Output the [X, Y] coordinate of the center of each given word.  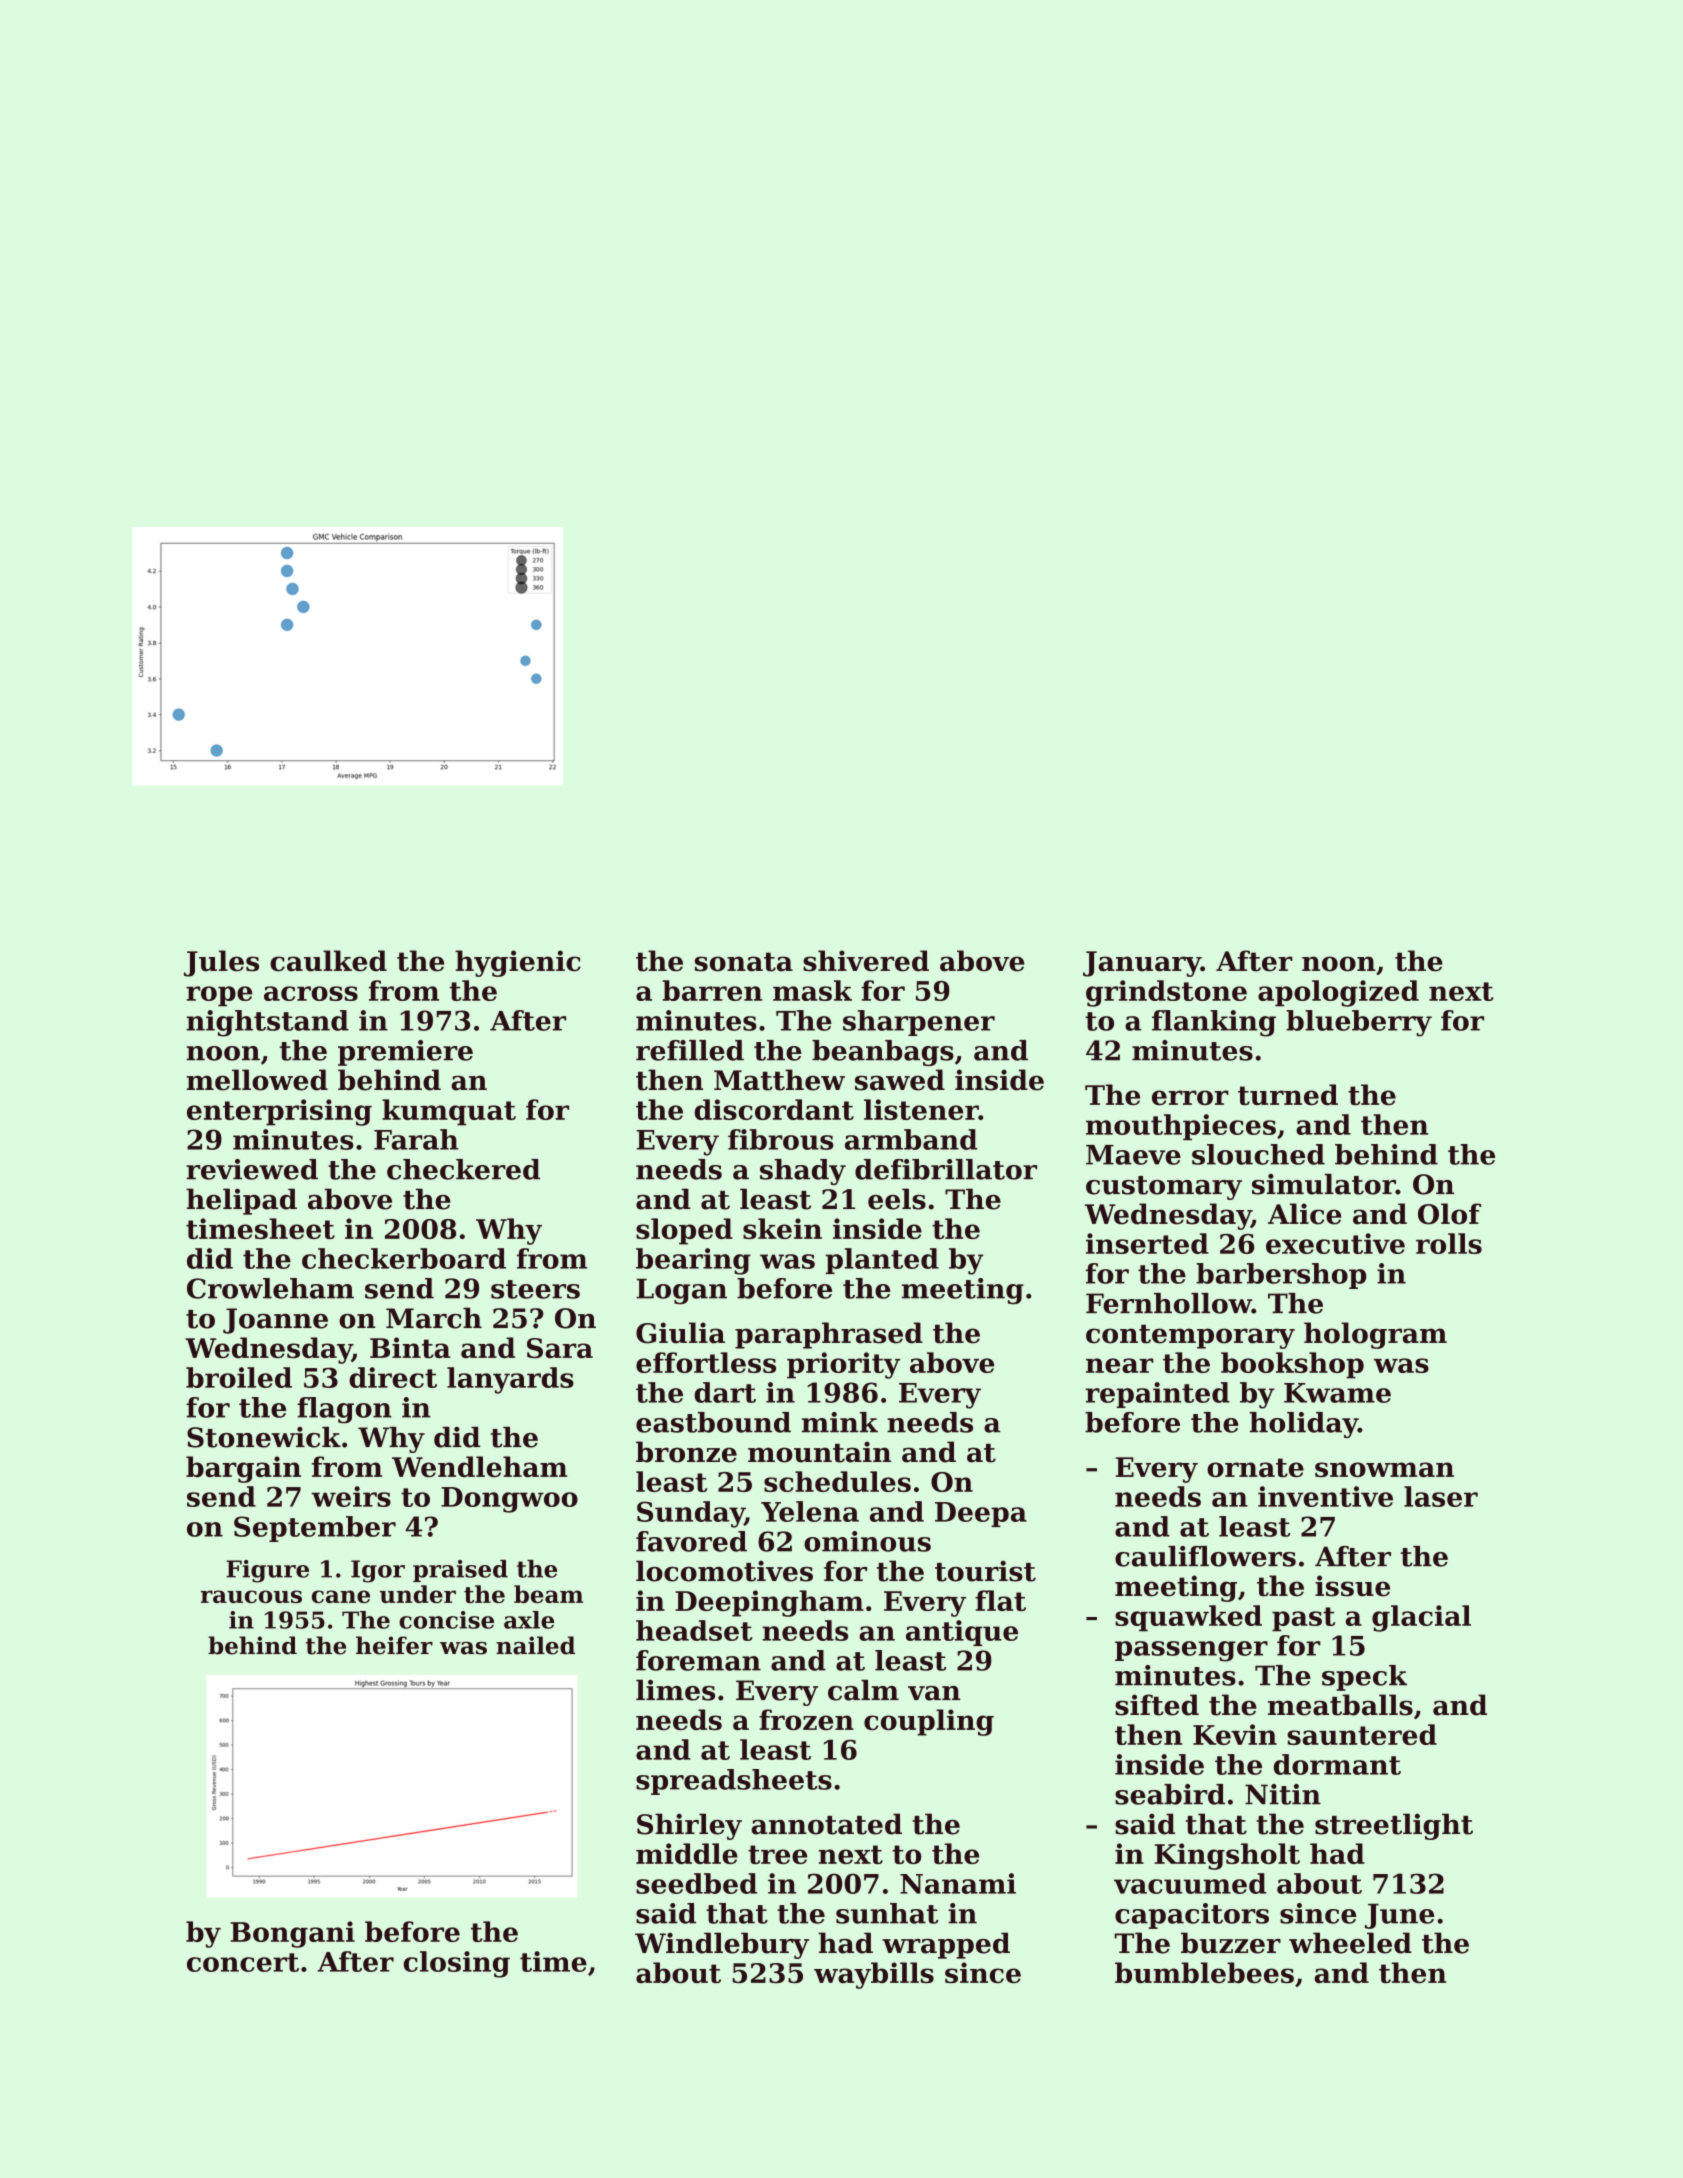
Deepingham [769, 1603]
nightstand [267, 1023]
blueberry [1359, 1023]
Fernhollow [1169, 1303]
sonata [744, 962]
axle [529, 1620]
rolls [1449, 1243]
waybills [874, 1975]
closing [456, 1964]
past [1303, 1619]
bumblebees [1204, 1972]
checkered [463, 1169]
